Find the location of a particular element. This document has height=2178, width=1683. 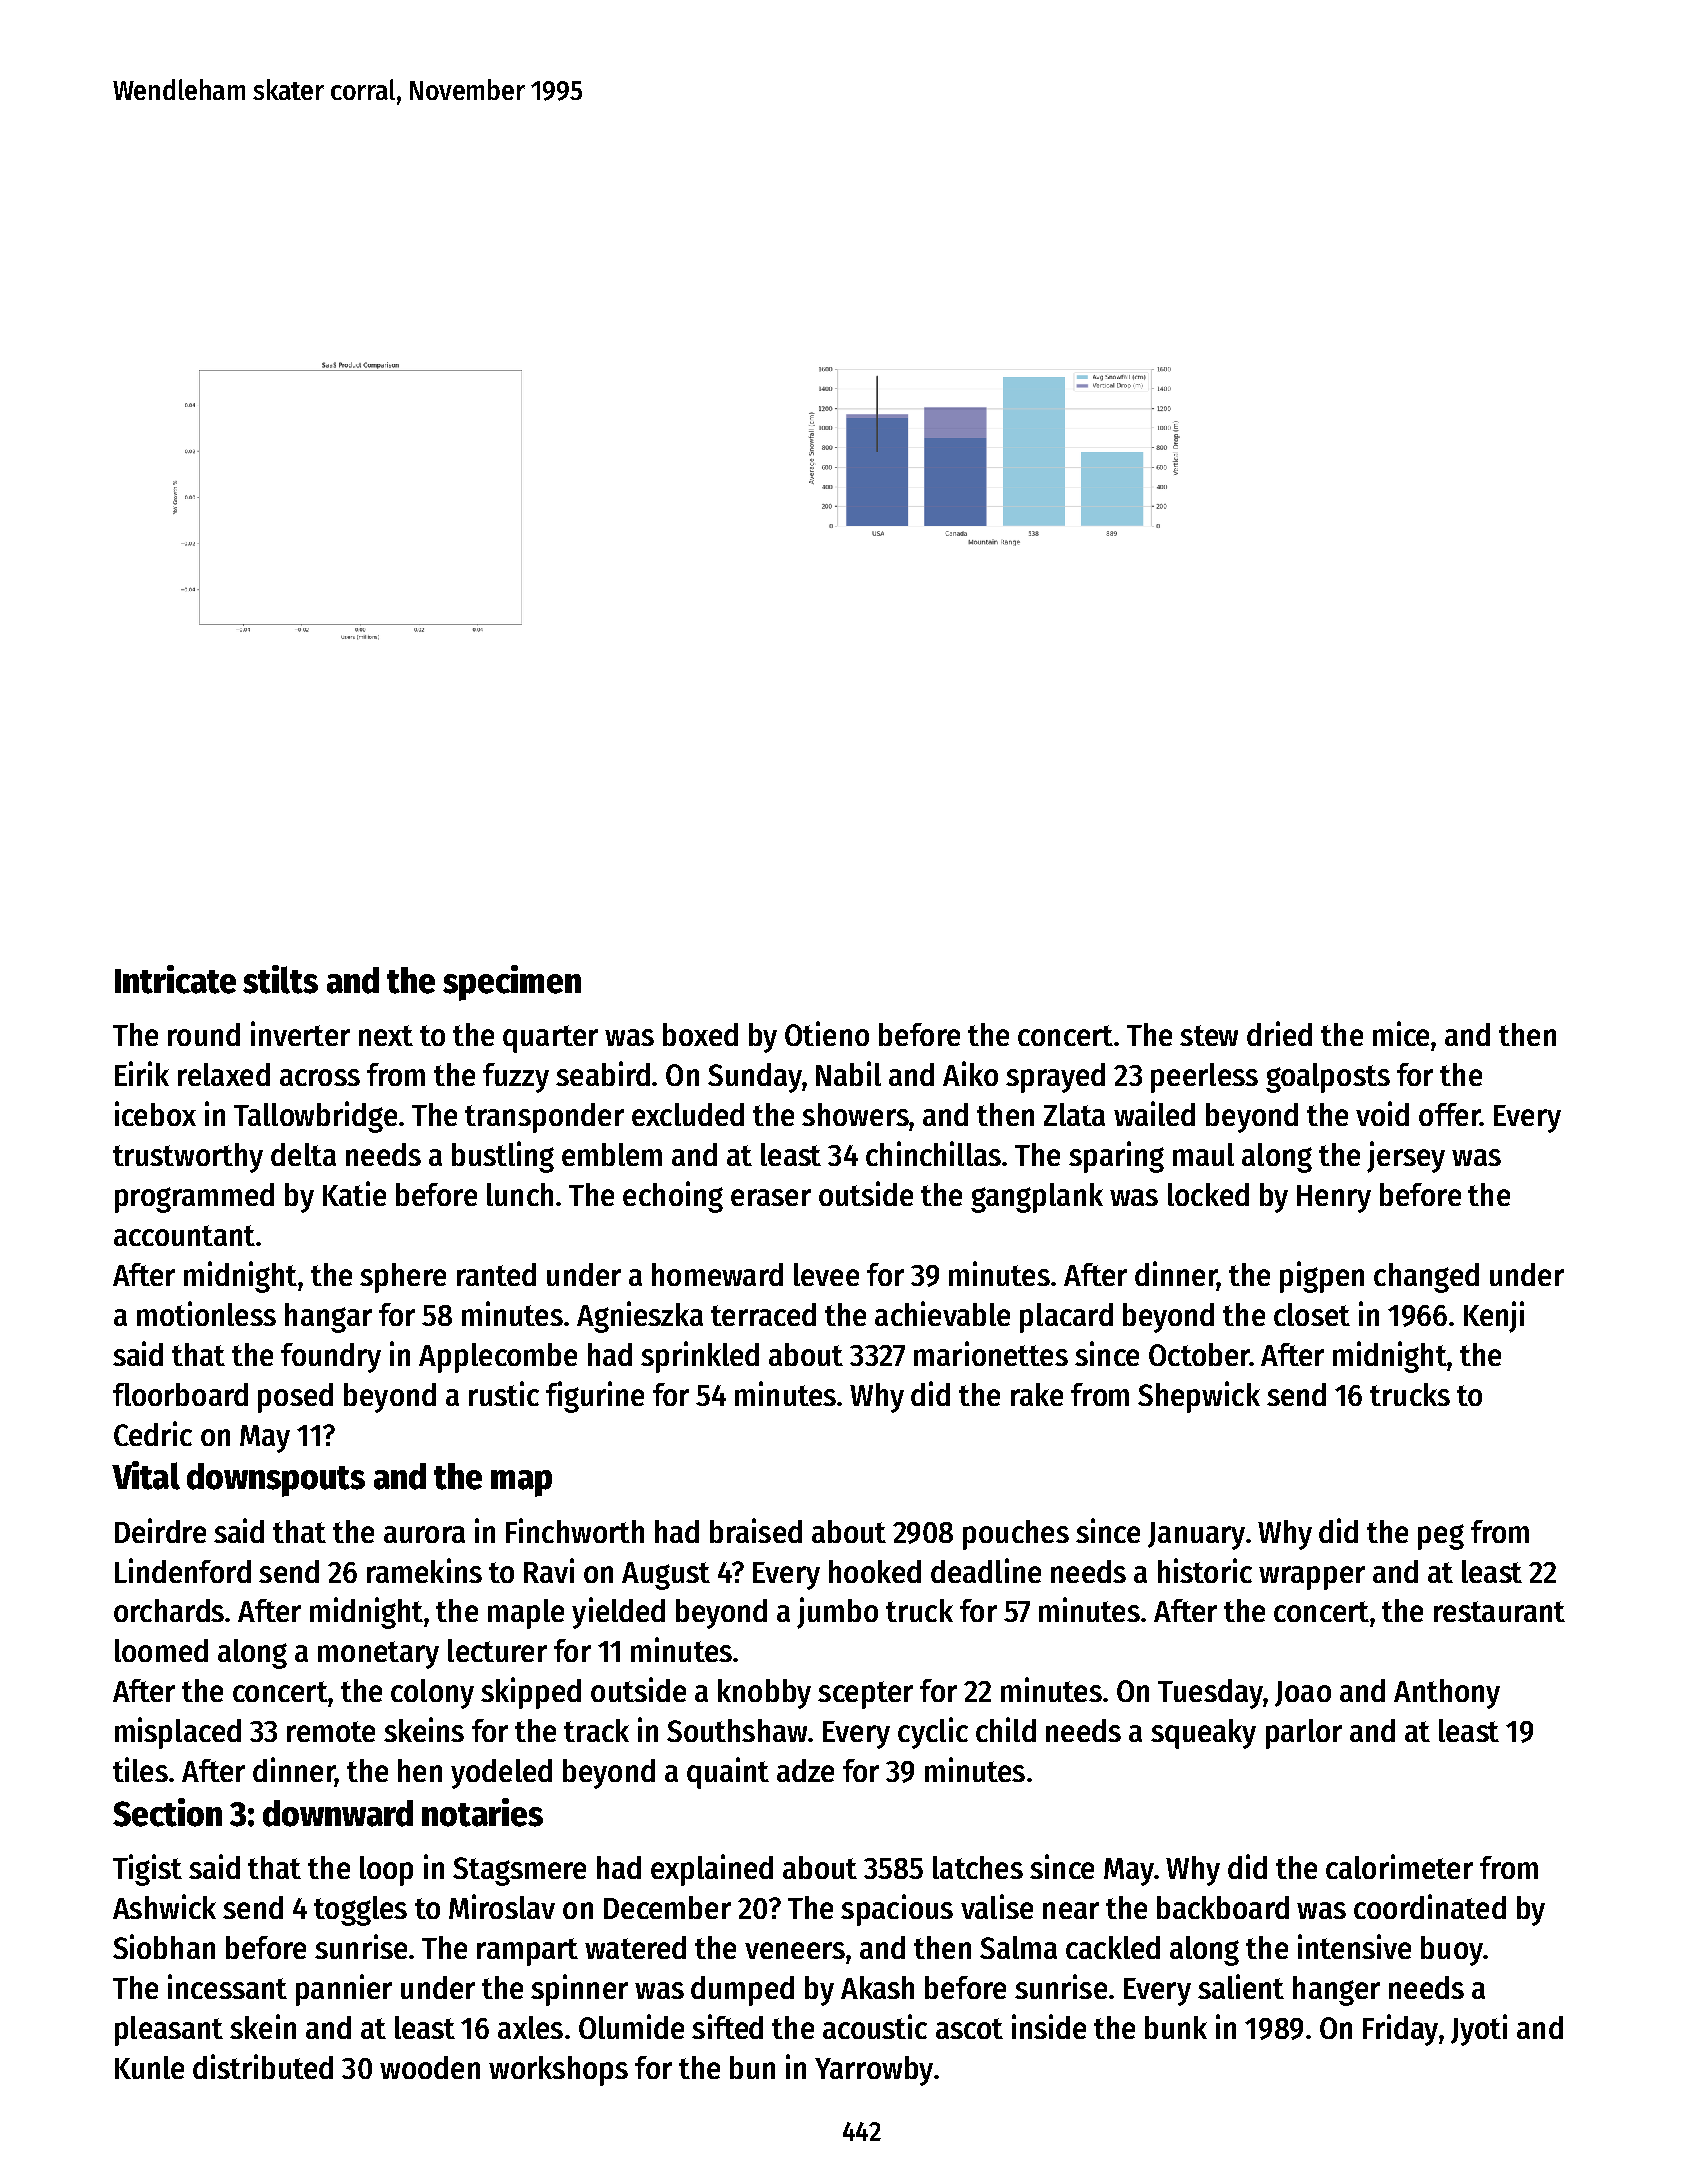

icebox is located at coordinates (155, 1113).
